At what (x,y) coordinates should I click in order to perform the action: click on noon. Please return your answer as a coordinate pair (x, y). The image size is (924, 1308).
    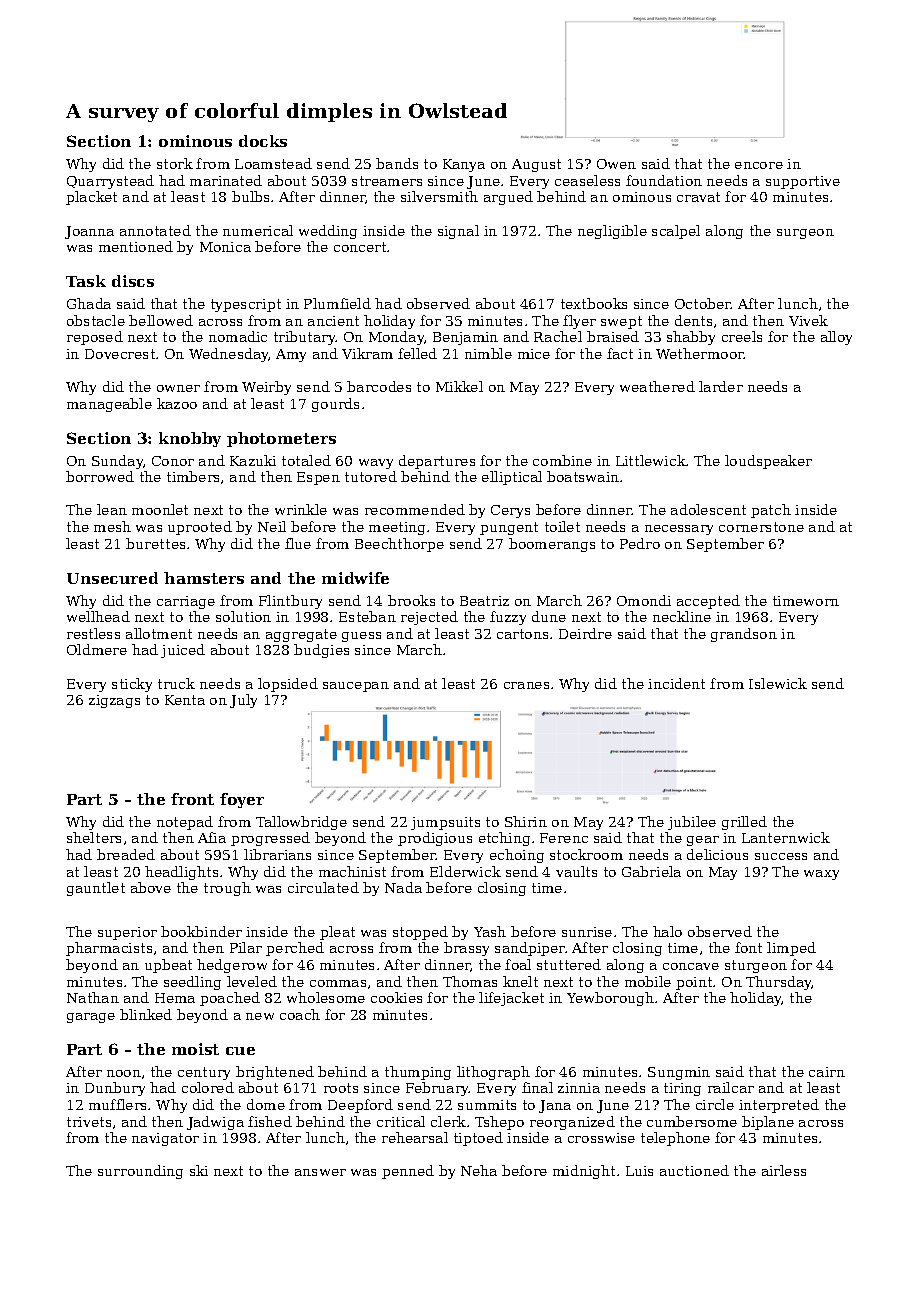
    Looking at the image, I should click on (124, 1073).
